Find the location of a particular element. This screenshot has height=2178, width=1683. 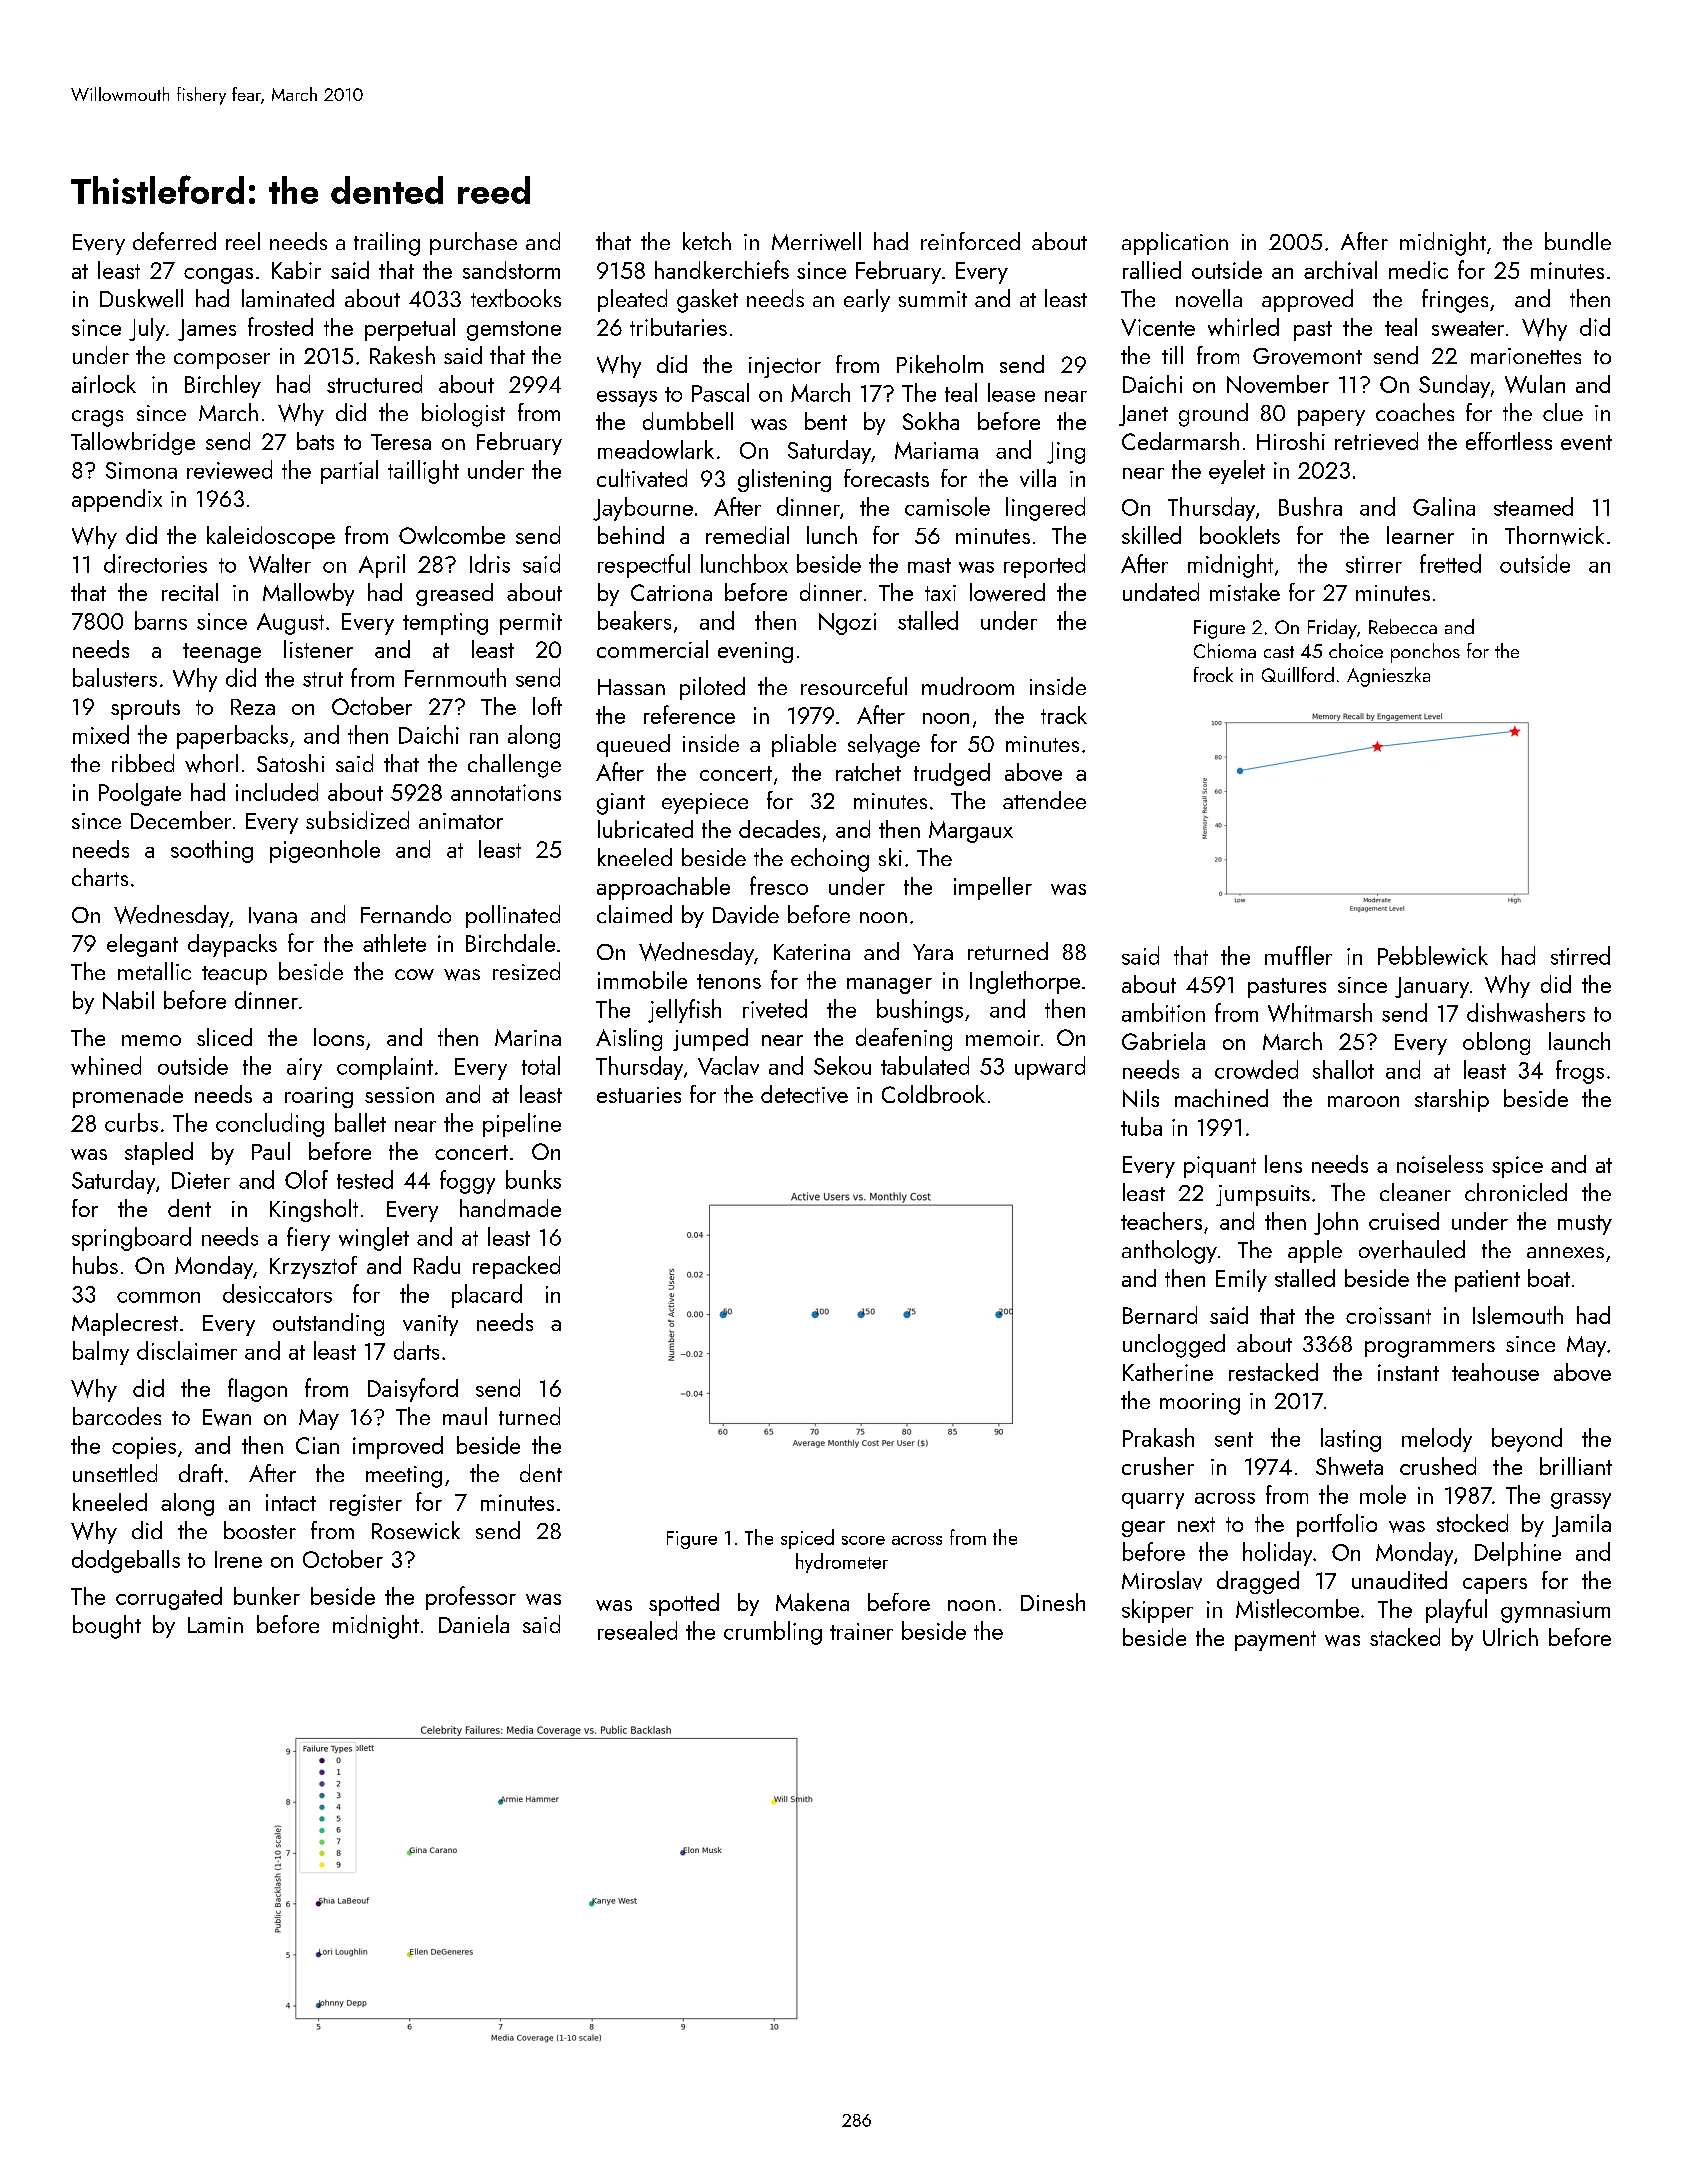

upward is located at coordinates (1050, 1068).
